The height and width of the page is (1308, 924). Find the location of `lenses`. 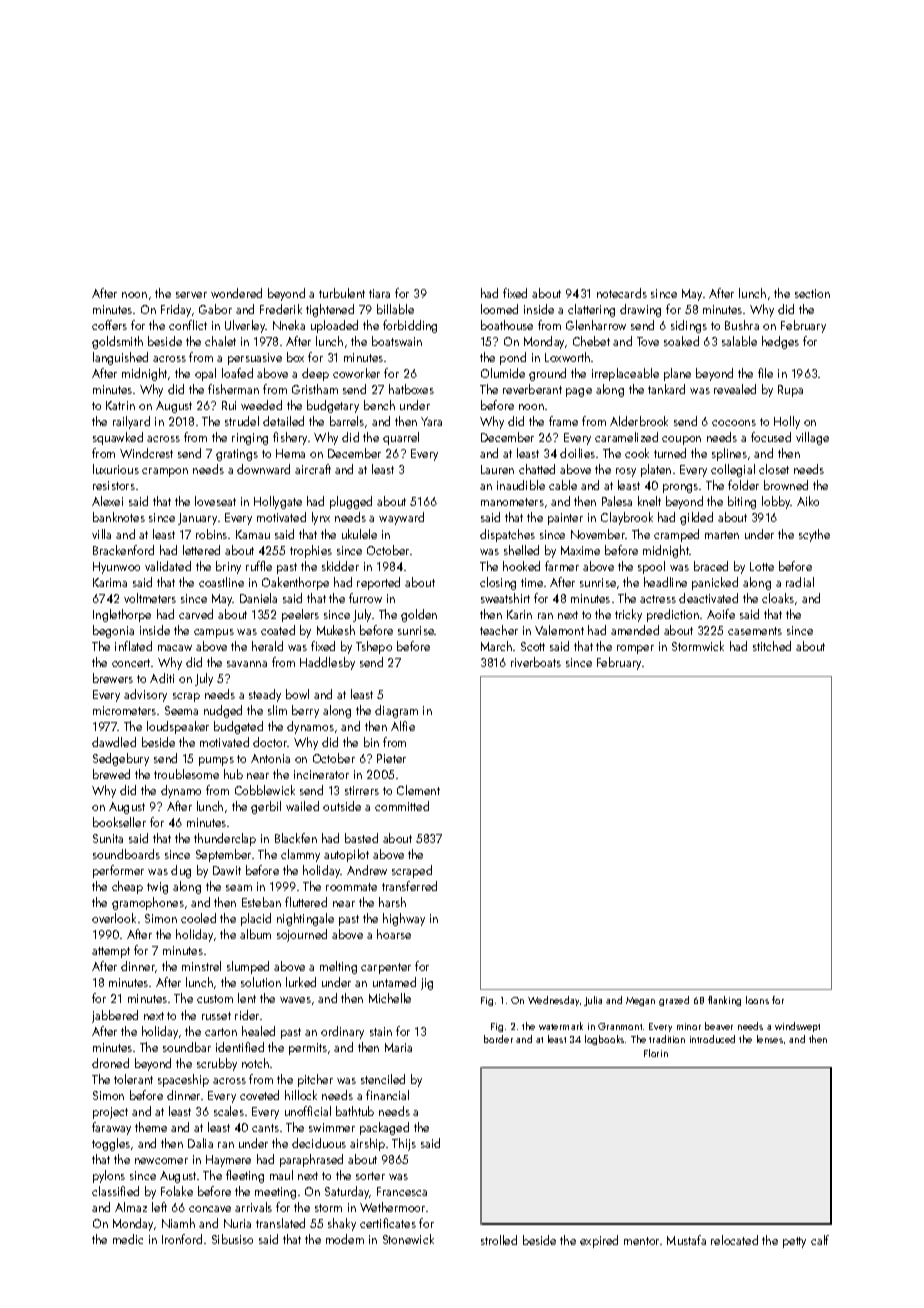

lenses is located at coordinates (770, 1039).
